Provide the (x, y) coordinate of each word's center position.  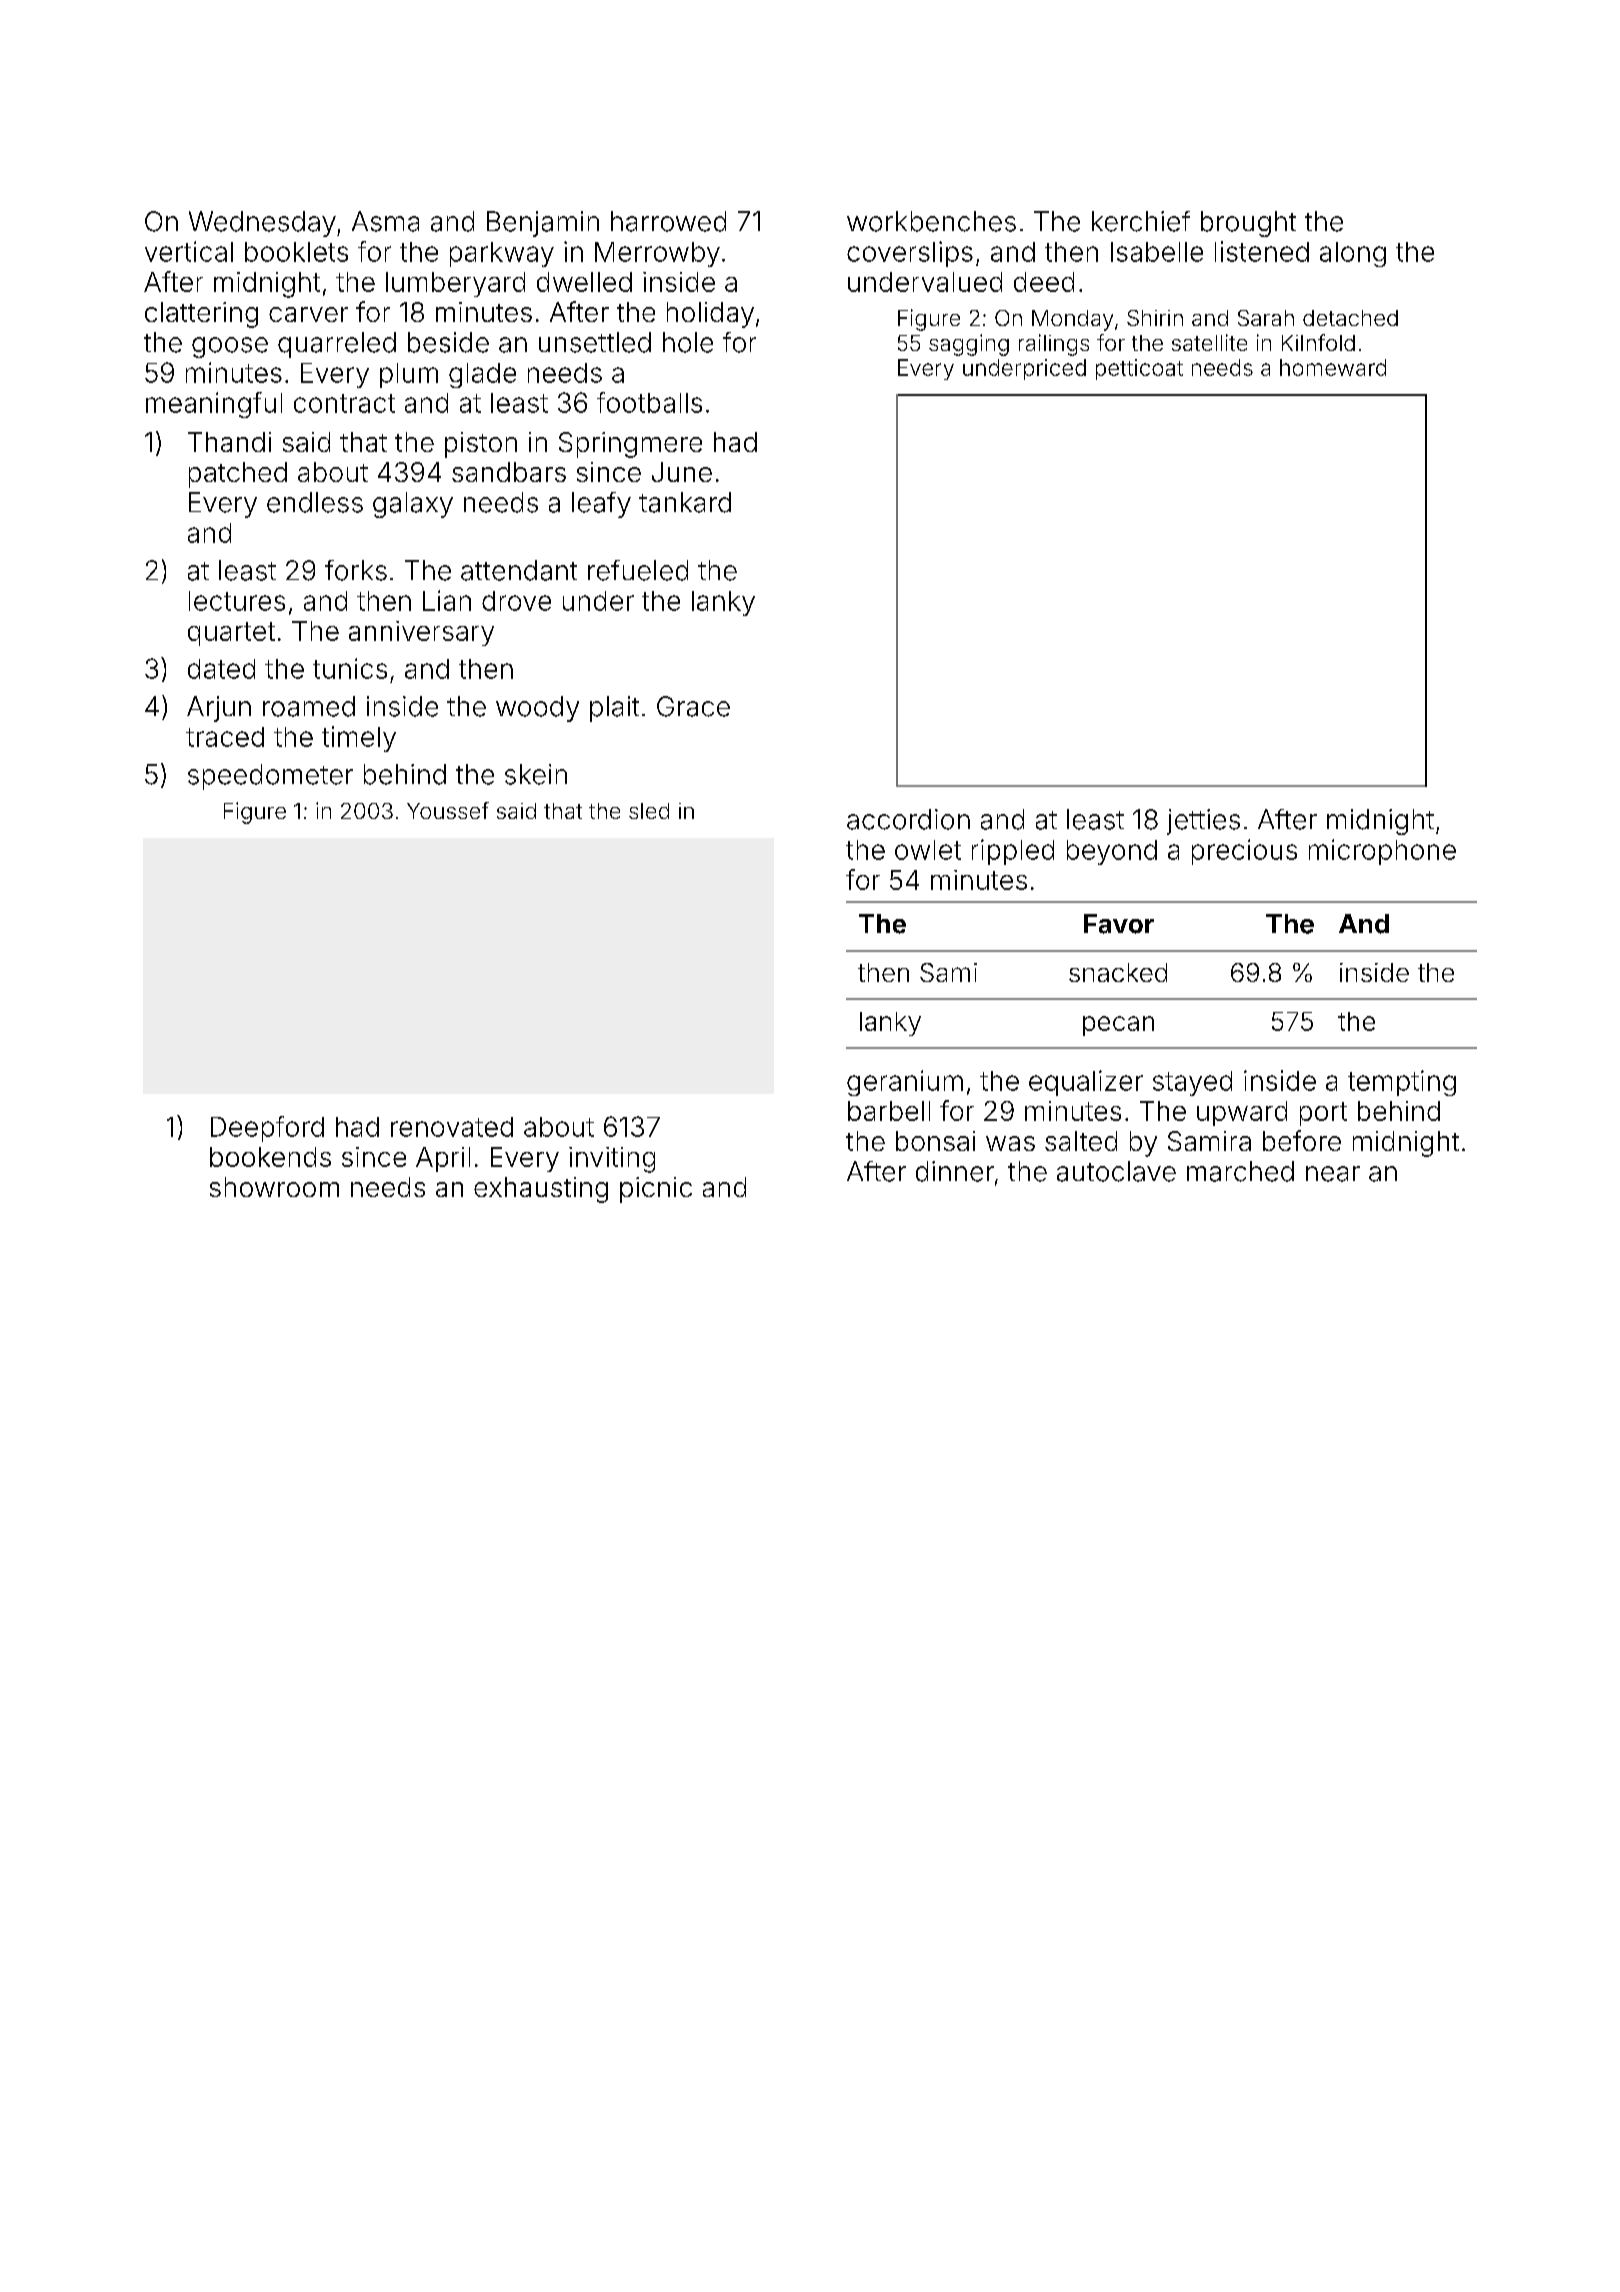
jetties (1203, 822)
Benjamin (543, 224)
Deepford (267, 1129)
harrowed (668, 221)
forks (356, 570)
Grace (693, 706)
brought (1248, 224)
